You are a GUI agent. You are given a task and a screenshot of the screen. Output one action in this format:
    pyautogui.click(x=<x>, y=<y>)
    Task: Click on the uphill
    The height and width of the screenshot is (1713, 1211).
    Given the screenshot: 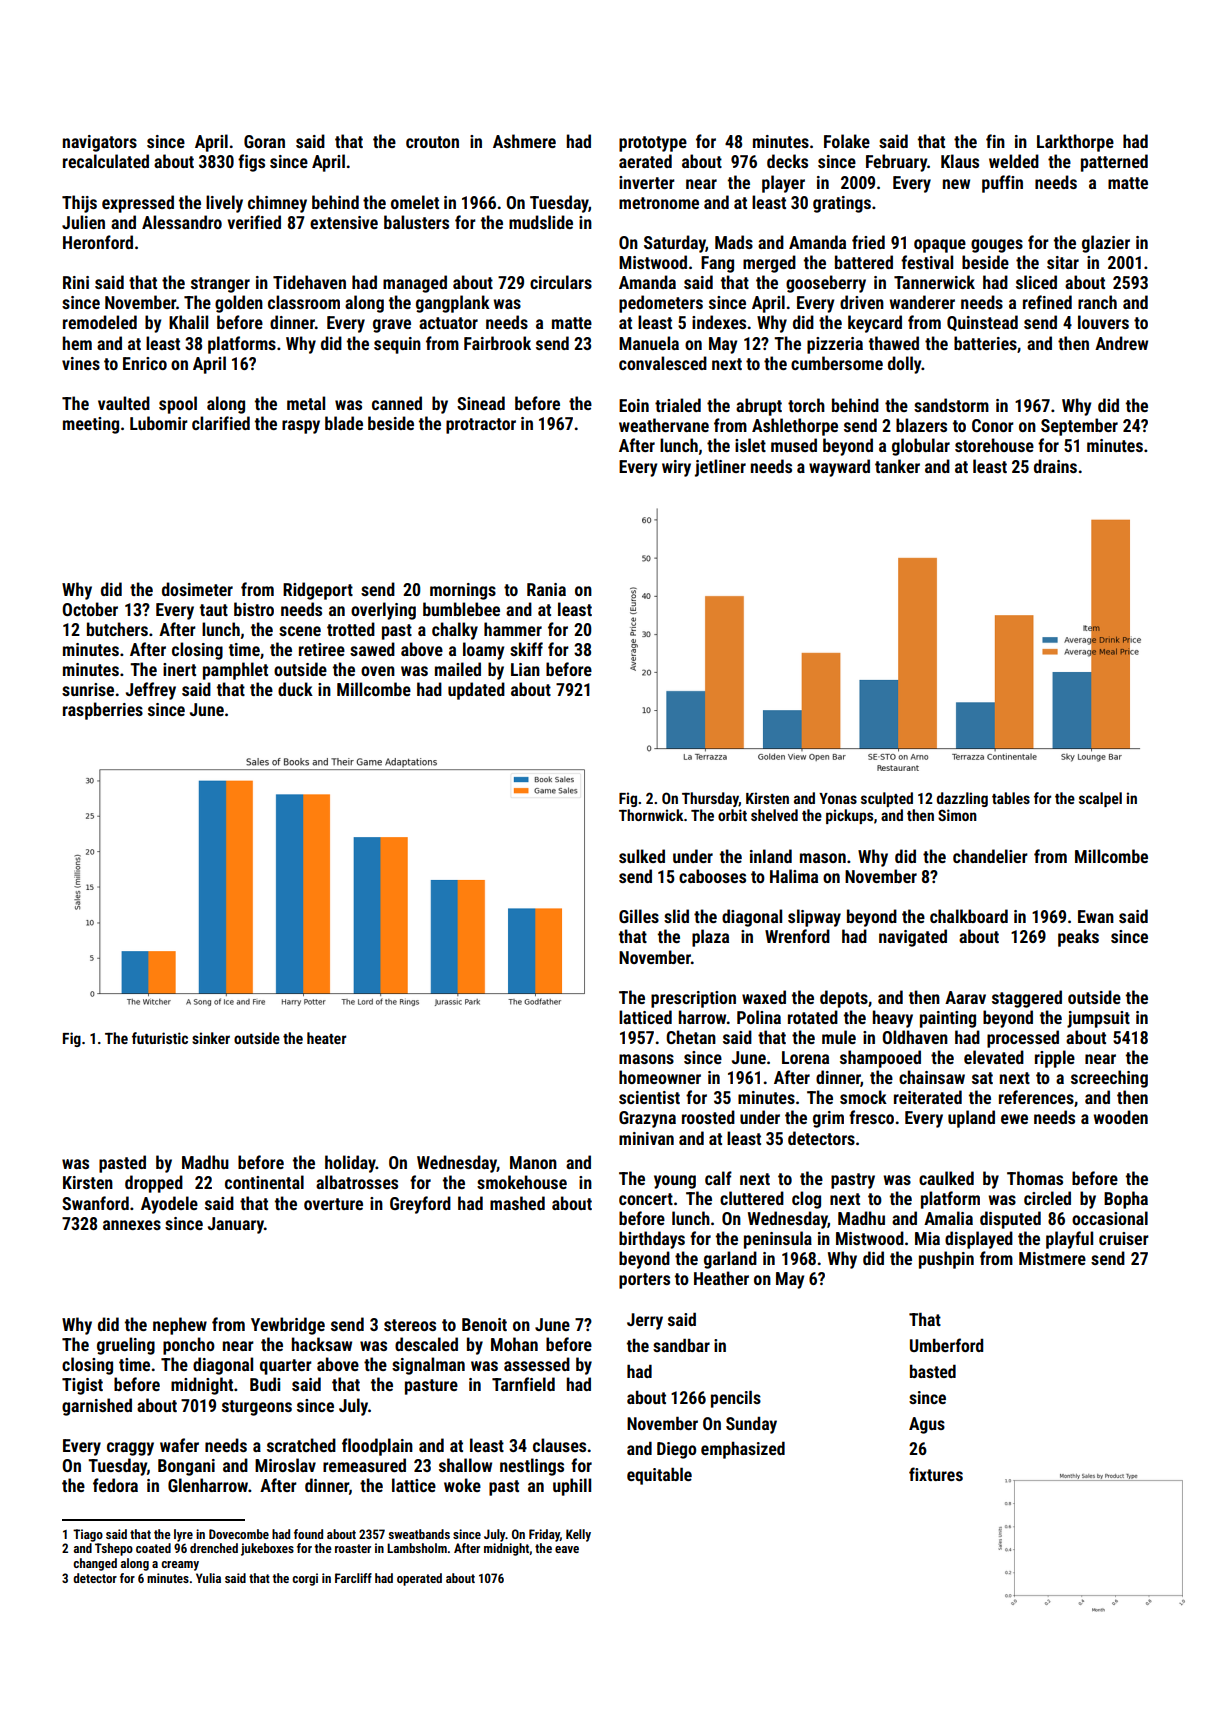 What is the action you would take?
    pyautogui.click(x=572, y=1487)
